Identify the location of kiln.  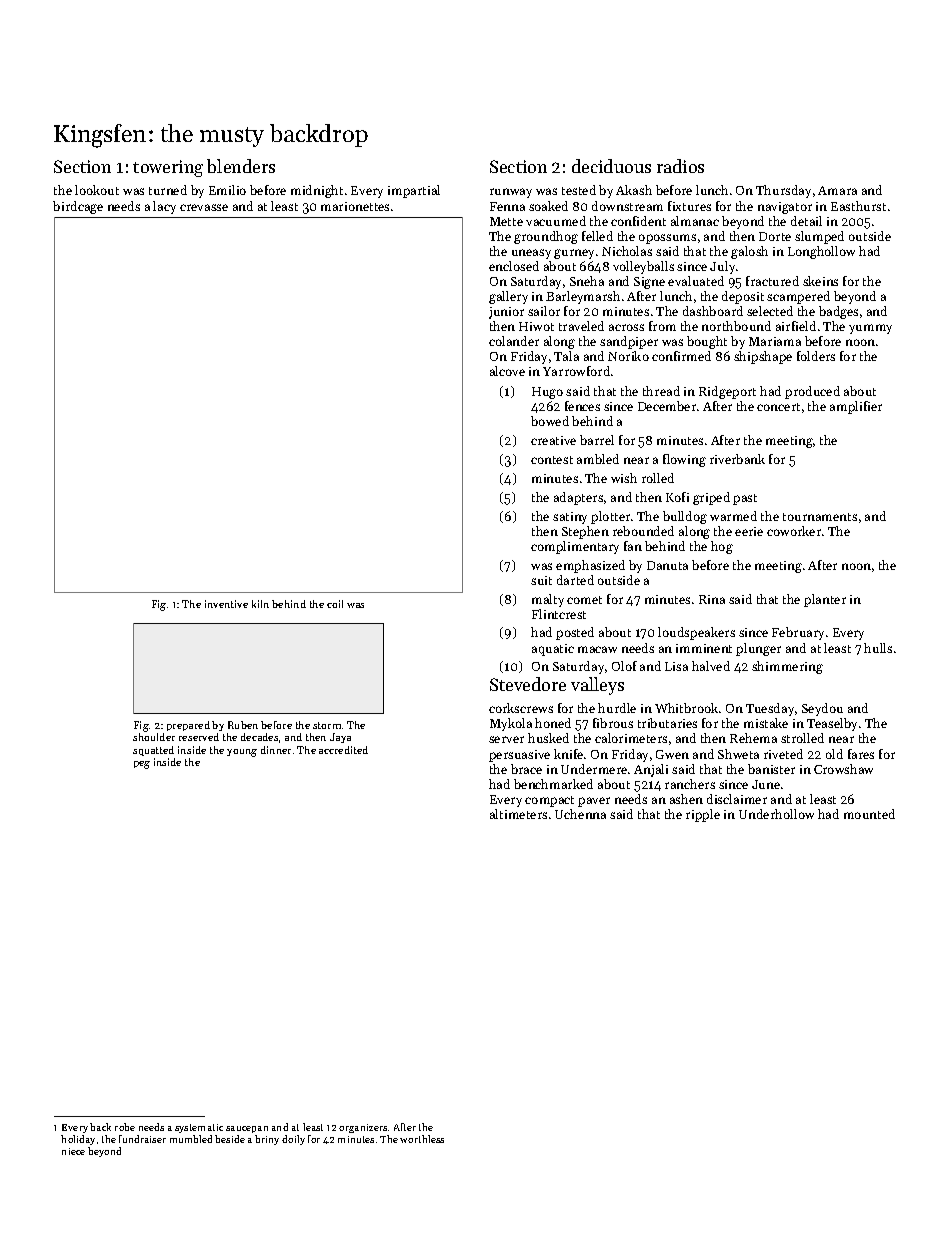
(260, 604).
